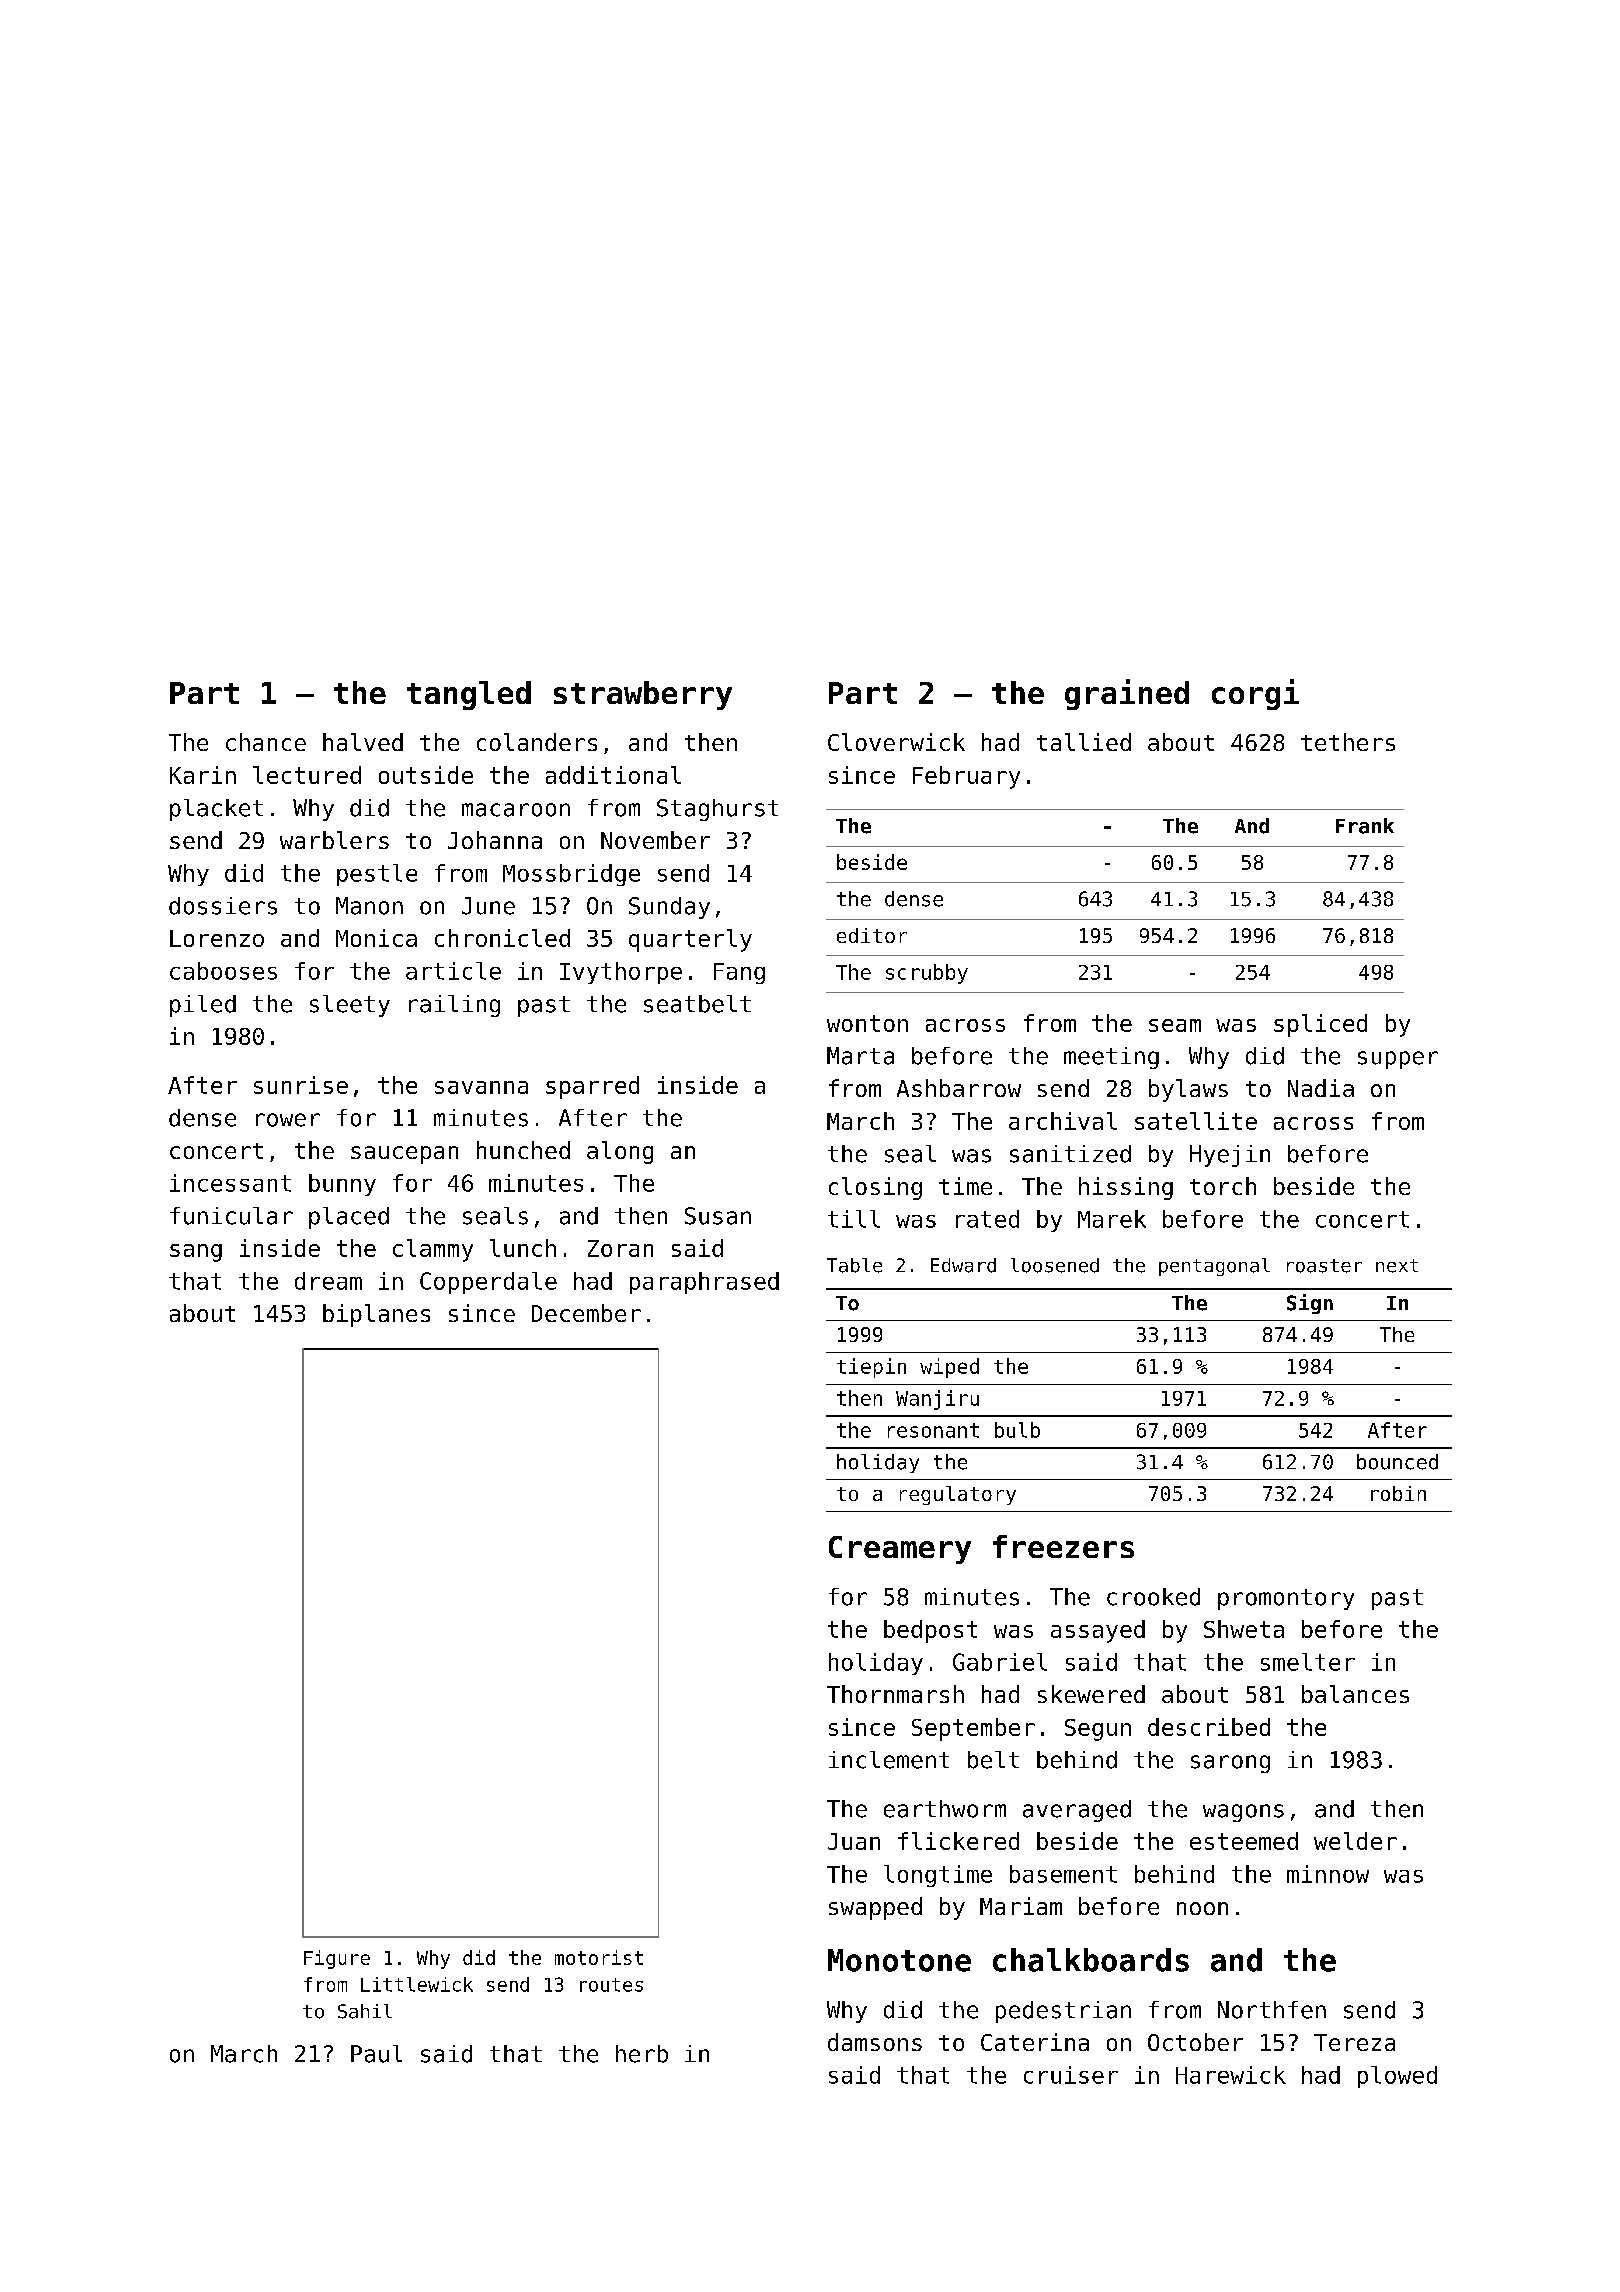  Describe the element at coordinates (1286, 1599) in the screenshot. I see `promontory` at that location.
